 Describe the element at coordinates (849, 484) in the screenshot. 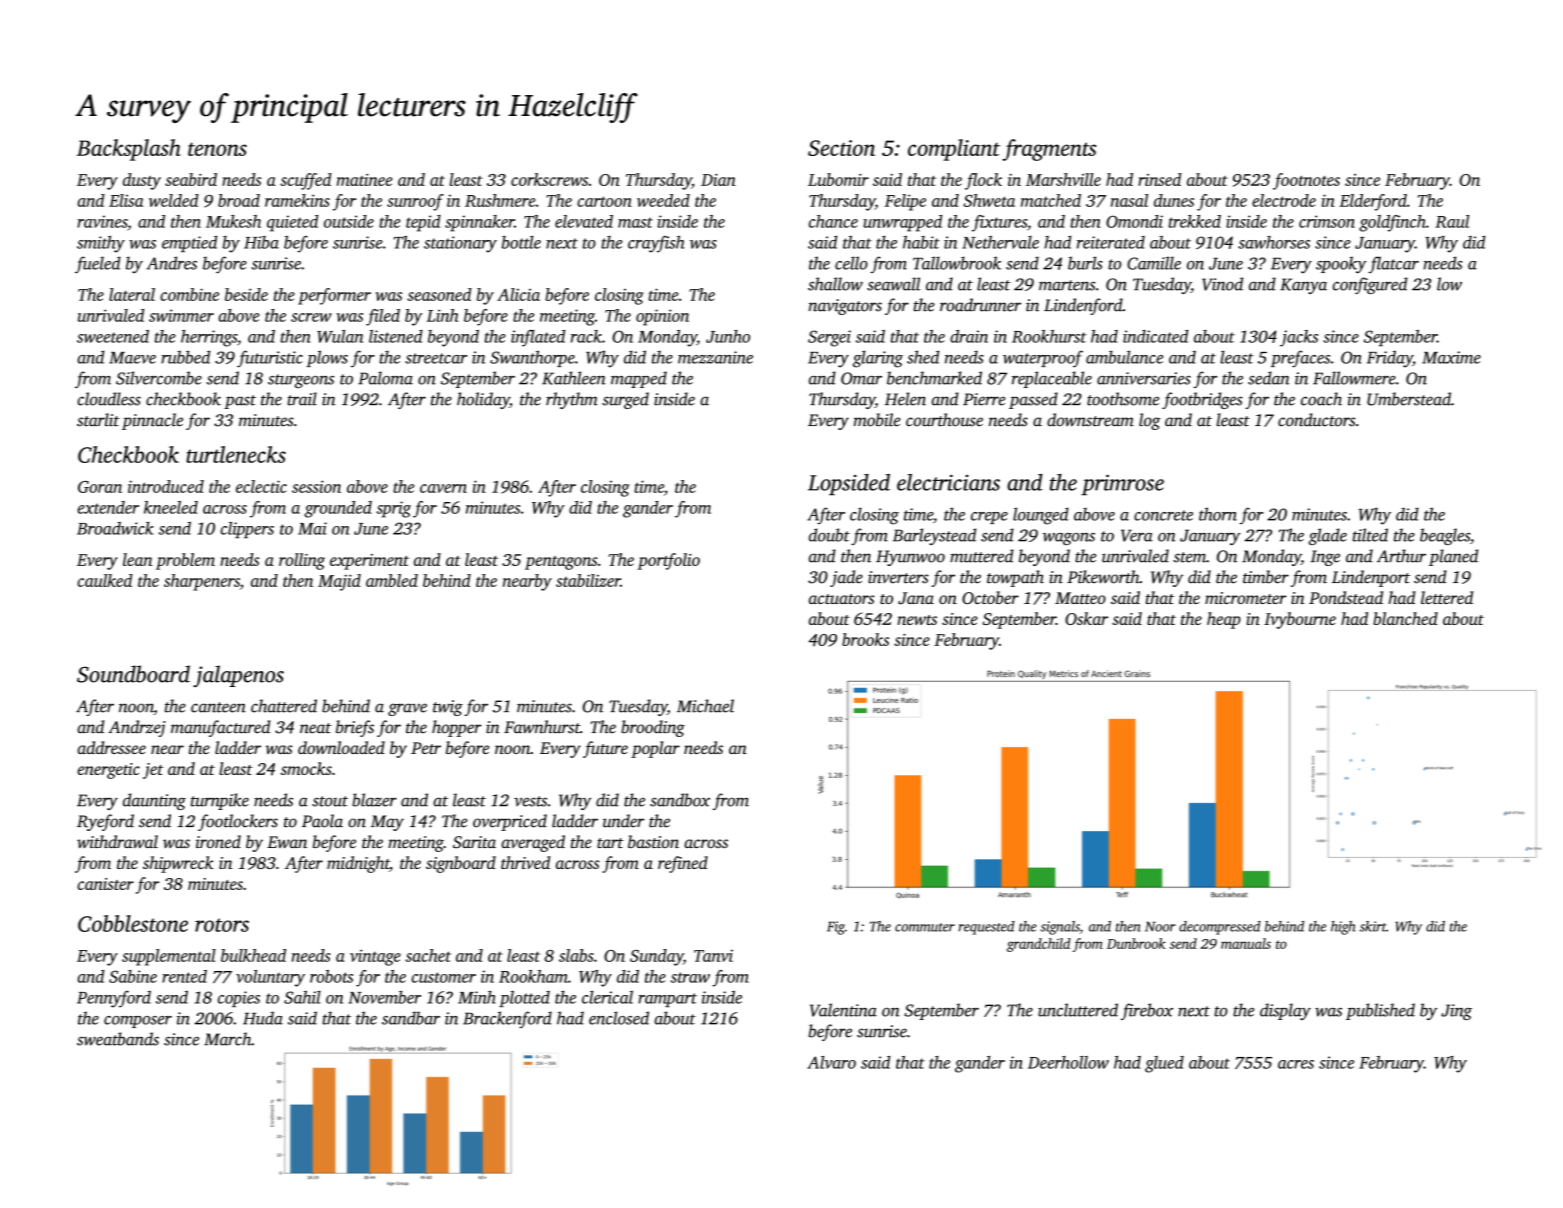

I see `Lopsided` at that location.
